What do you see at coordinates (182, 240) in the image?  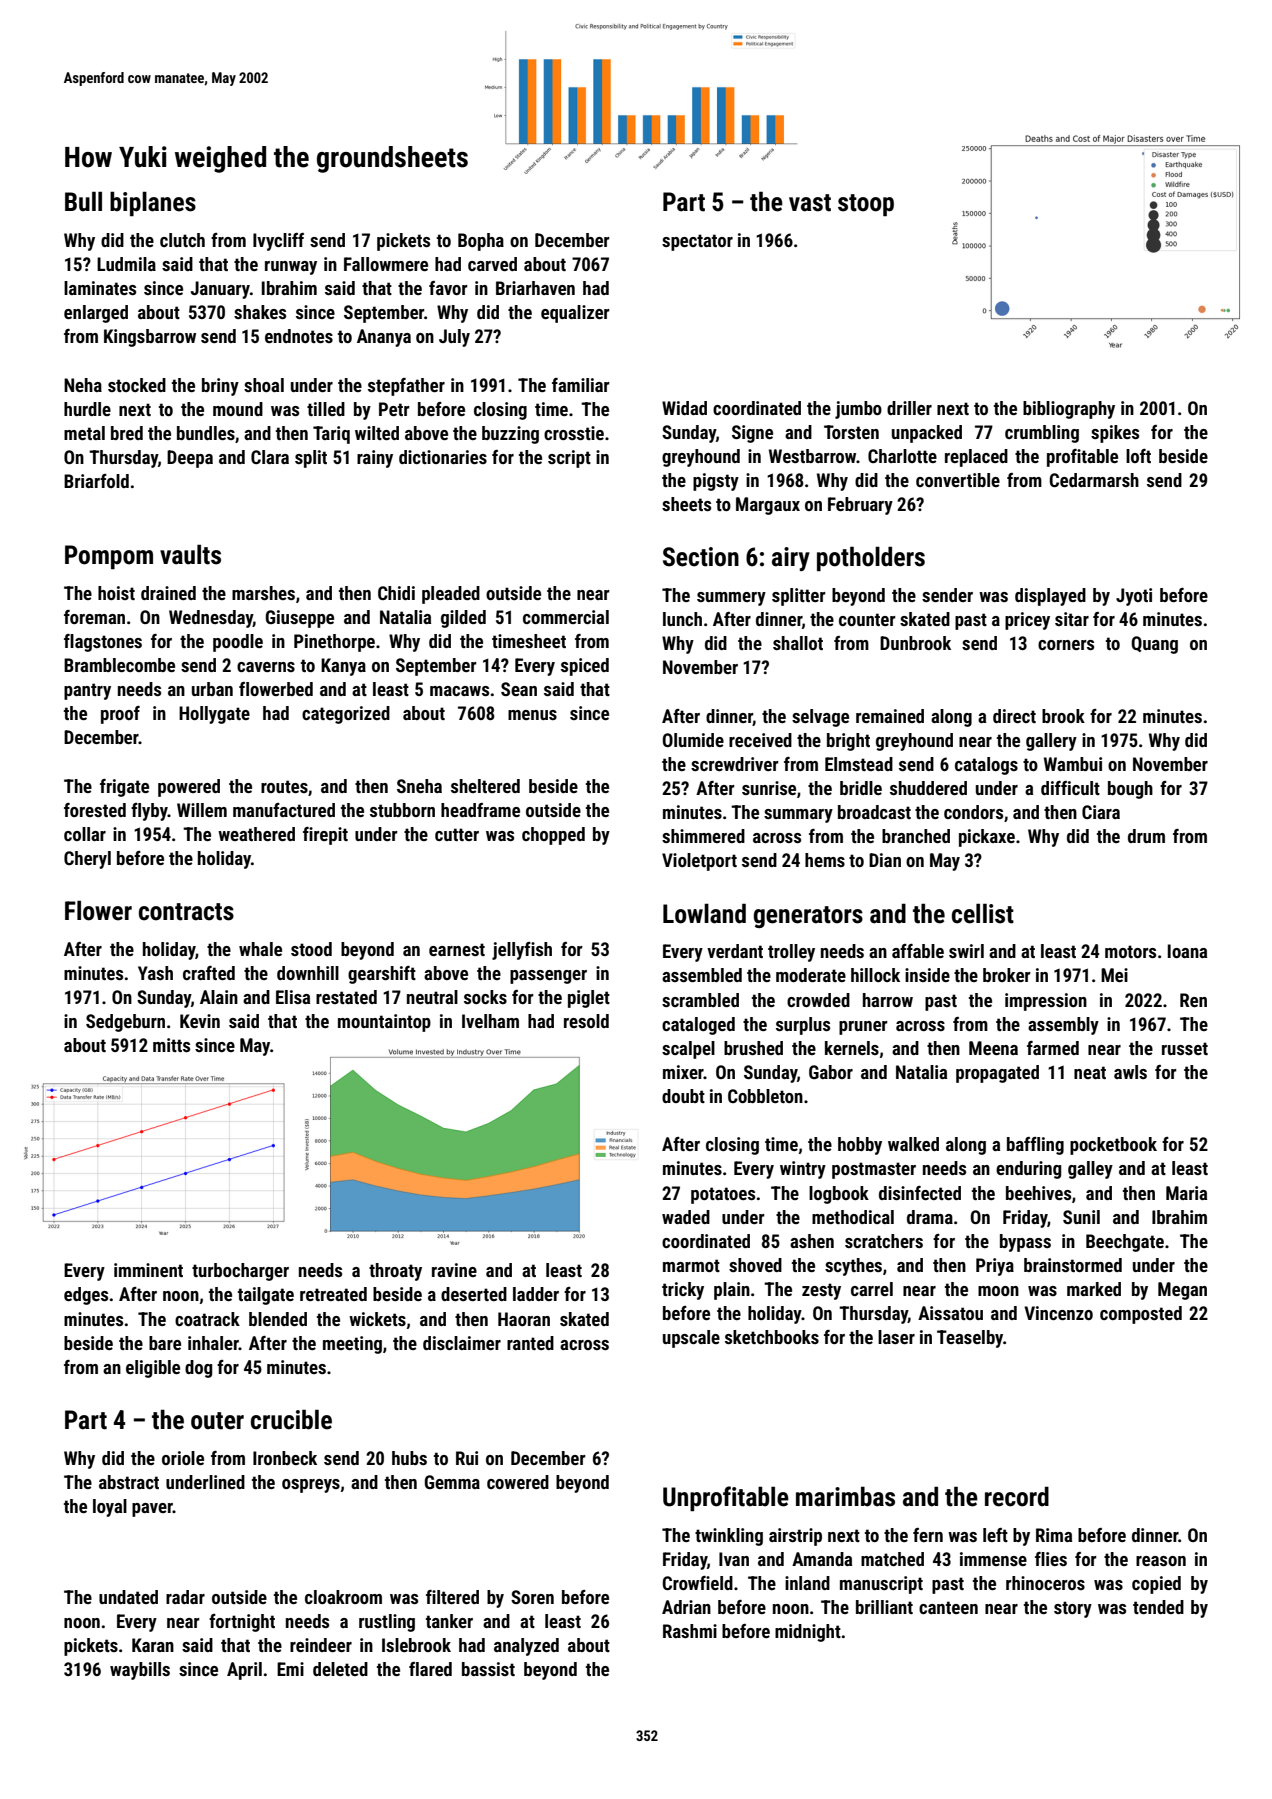 I see `clutch` at bounding box center [182, 240].
